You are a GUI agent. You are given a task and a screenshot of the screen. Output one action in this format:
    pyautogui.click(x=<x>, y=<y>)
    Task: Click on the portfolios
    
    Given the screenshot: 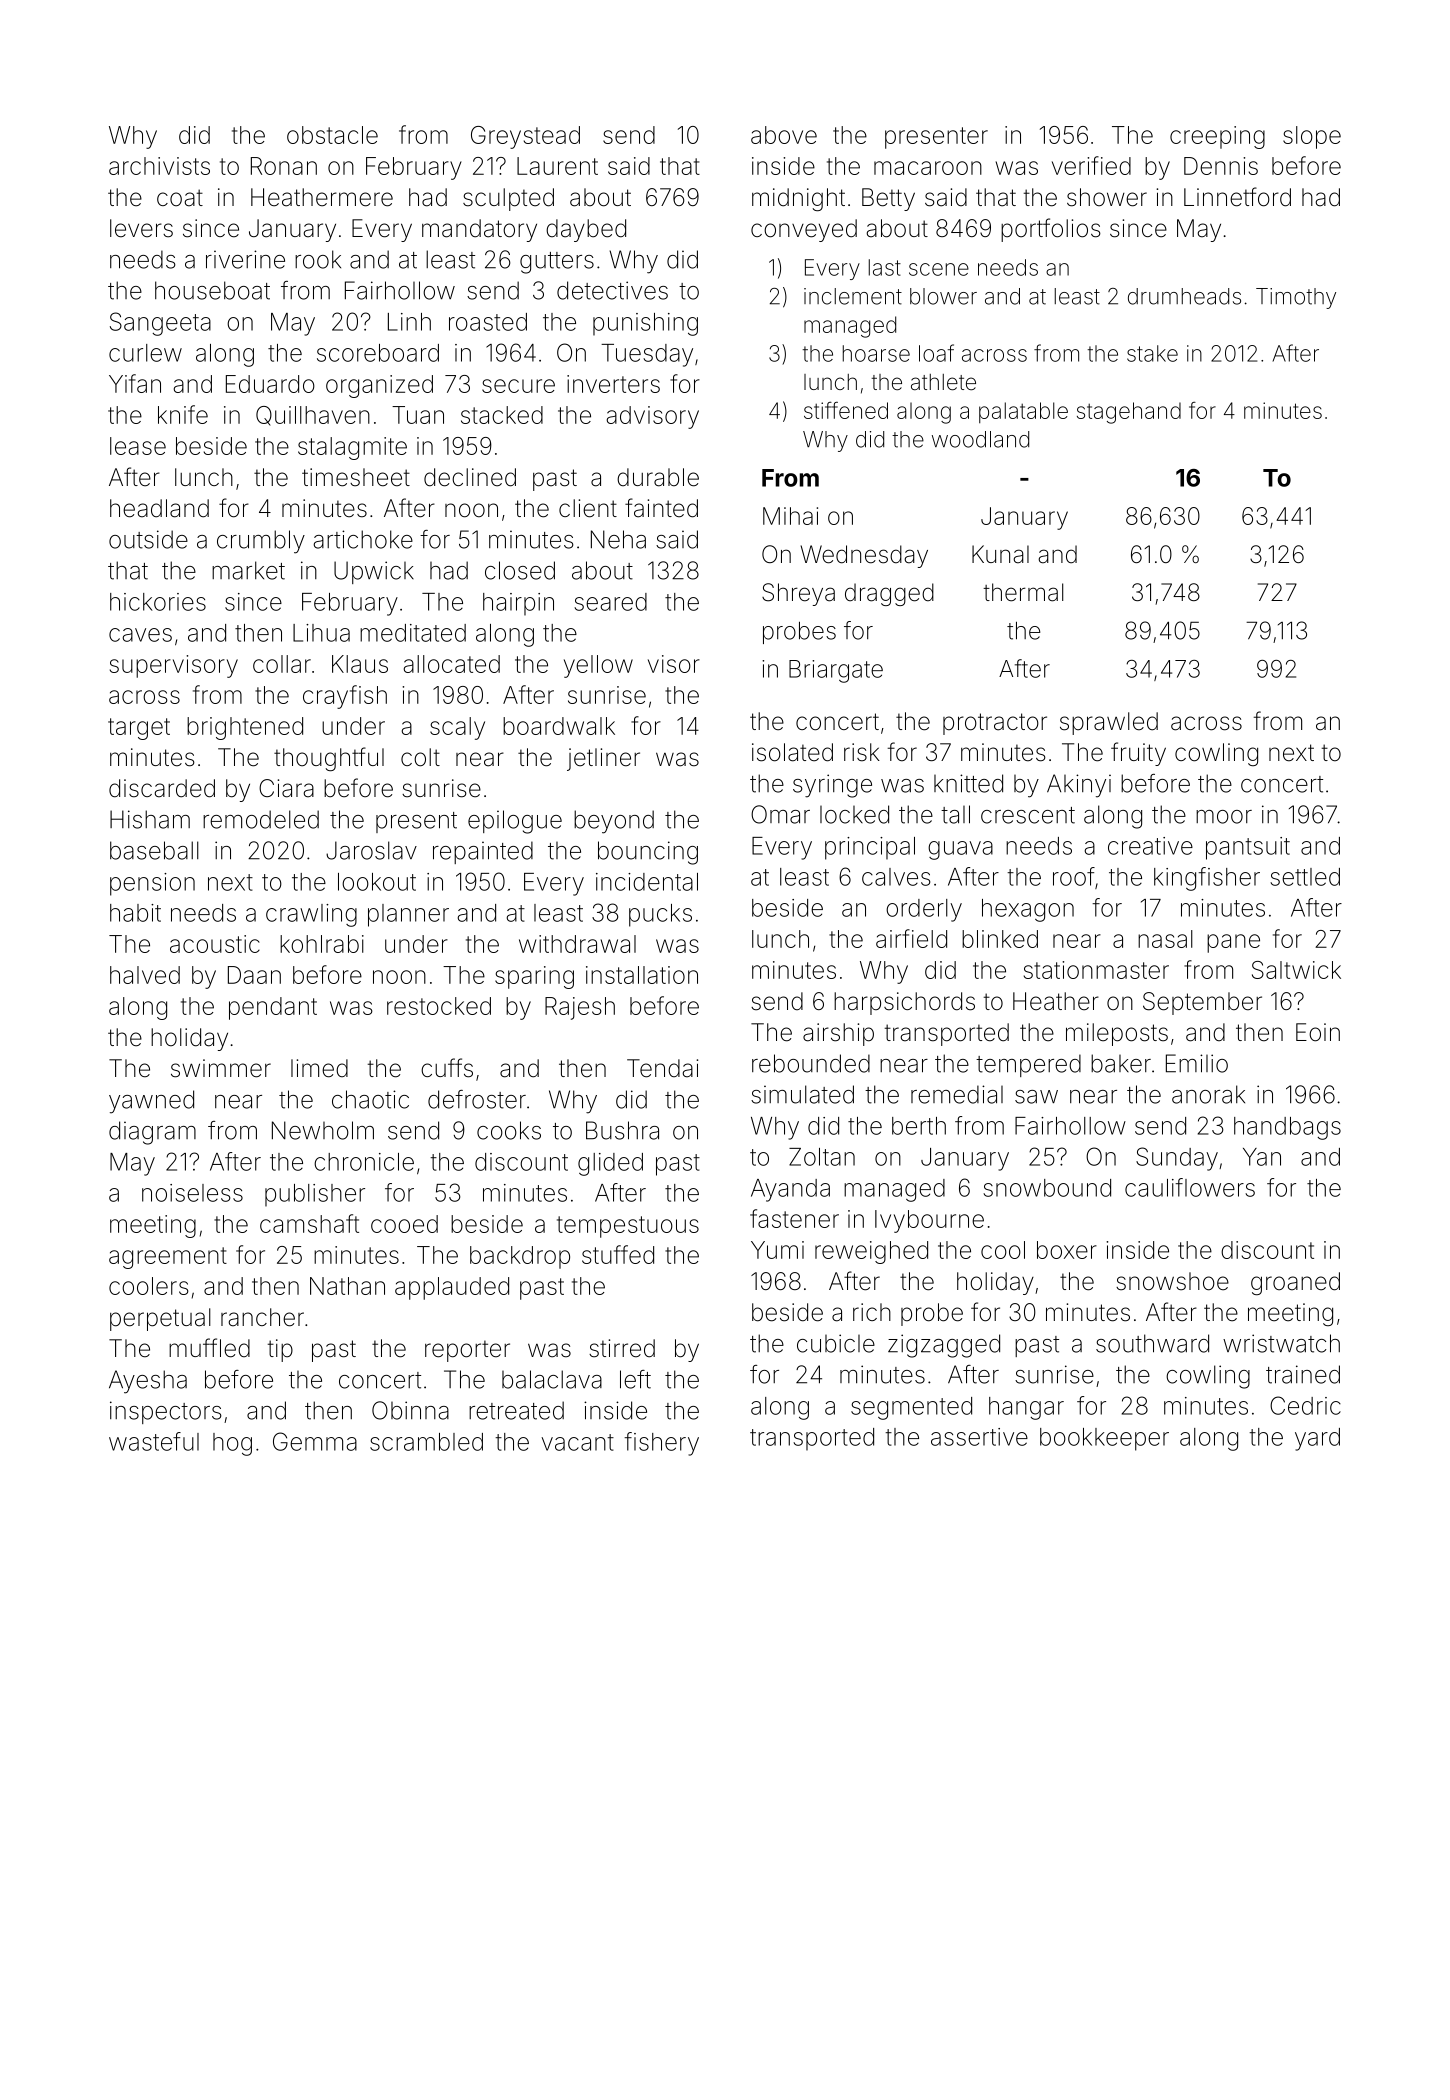 What is the action you would take?
    pyautogui.click(x=1051, y=230)
